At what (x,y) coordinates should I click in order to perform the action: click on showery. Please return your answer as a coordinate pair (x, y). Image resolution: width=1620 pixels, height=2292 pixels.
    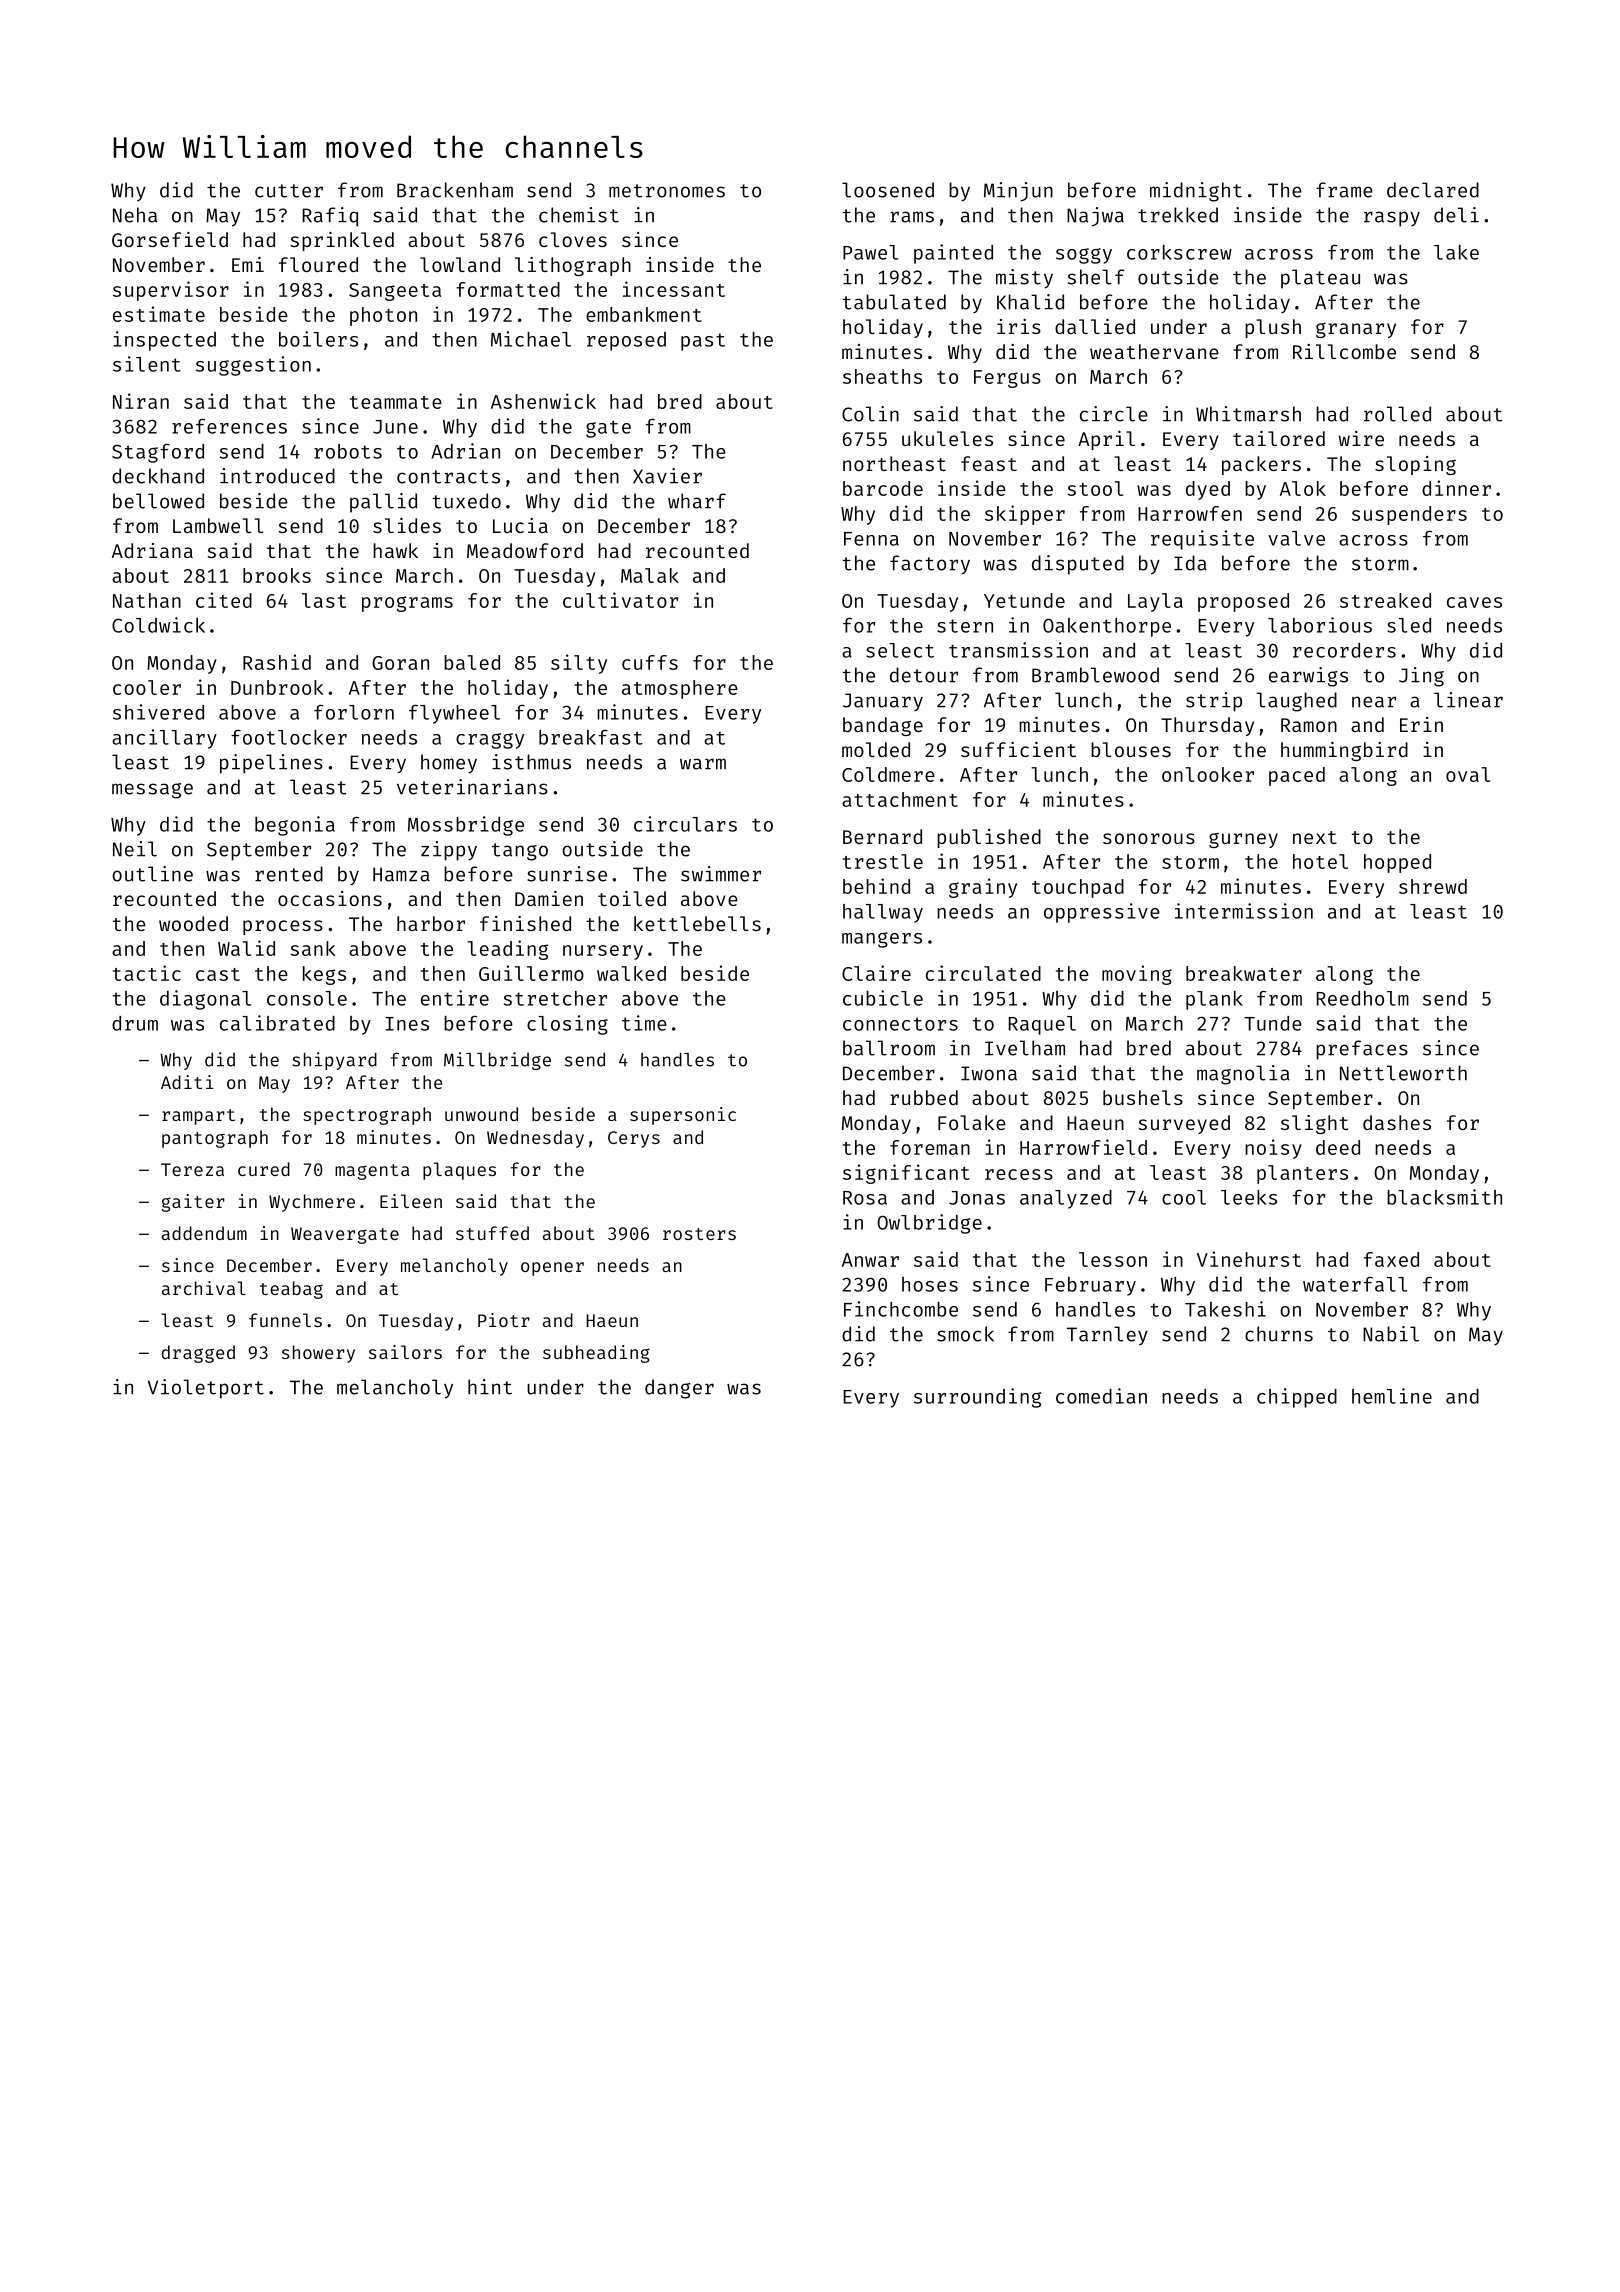
    Looking at the image, I should click on (318, 1354).
